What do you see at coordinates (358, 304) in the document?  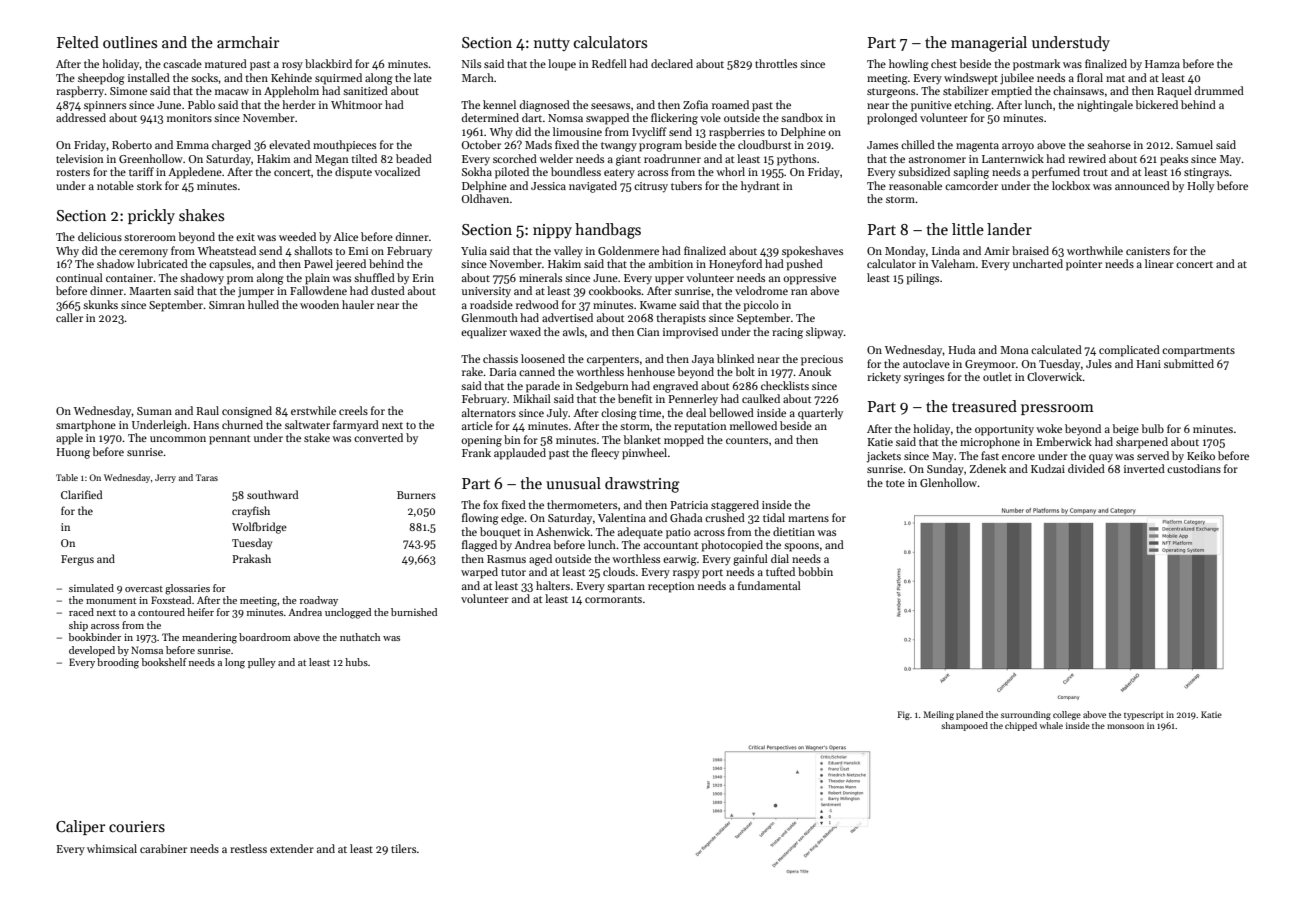 I see `hauler` at bounding box center [358, 304].
